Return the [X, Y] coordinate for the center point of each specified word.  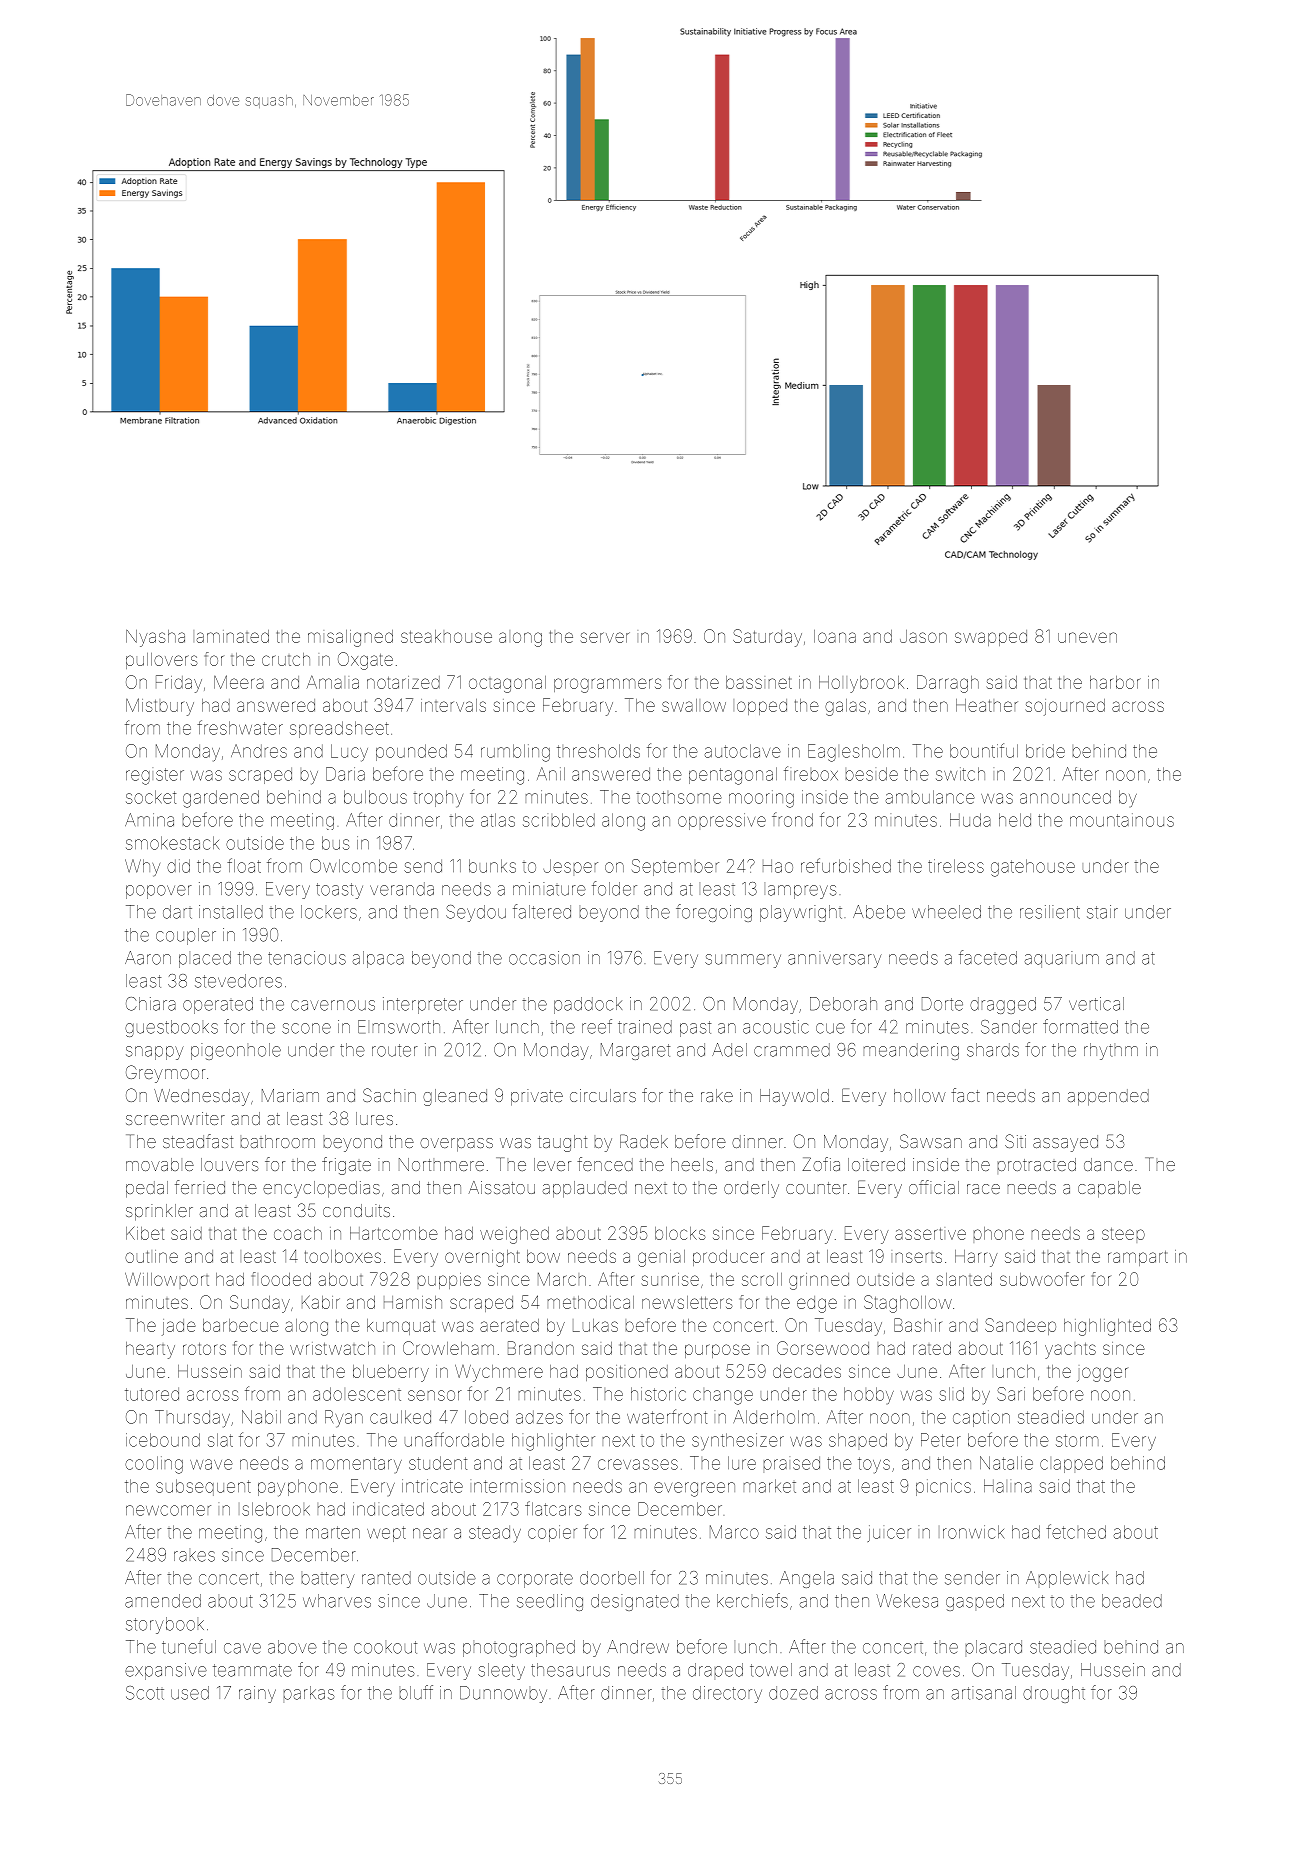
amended [163, 1601]
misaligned [350, 638]
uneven [1087, 637]
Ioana [835, 636]
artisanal [983, 1693]
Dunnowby [503, 1694]
